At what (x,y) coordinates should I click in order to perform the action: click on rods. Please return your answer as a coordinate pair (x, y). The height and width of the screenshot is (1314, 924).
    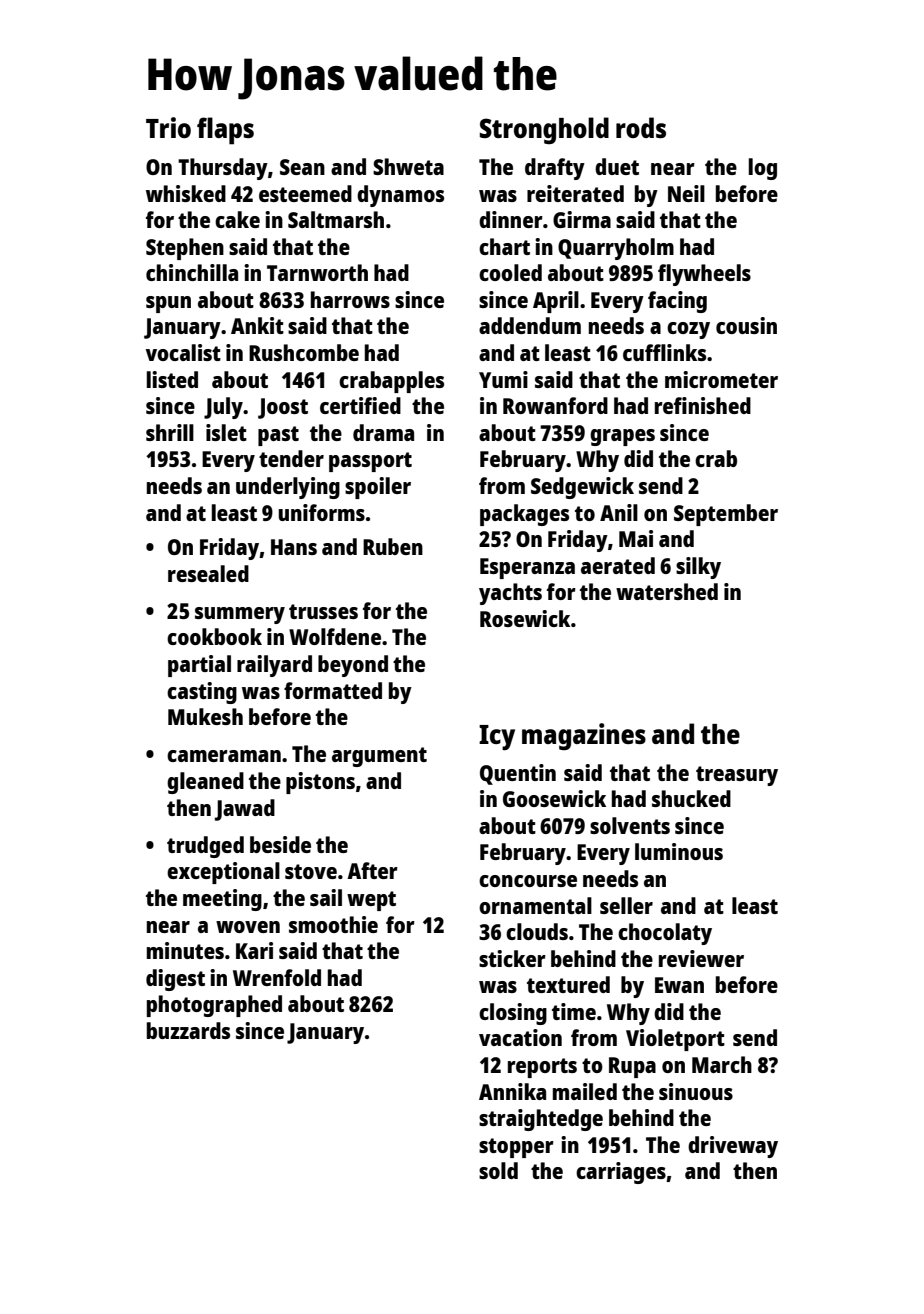
    Looking at the image, I should click on (641, 127).
